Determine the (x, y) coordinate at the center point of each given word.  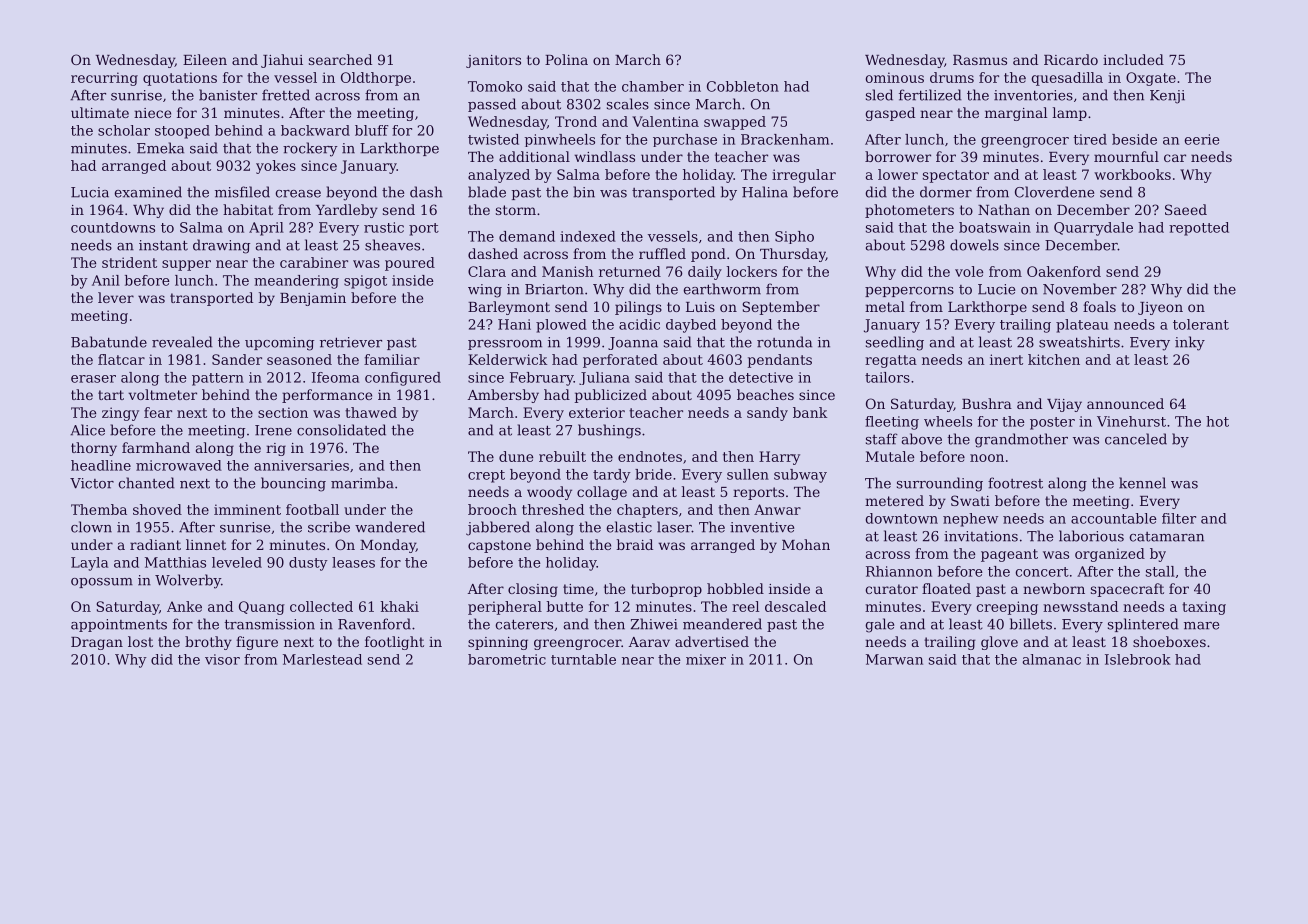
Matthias (175, 562)
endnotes (650, 456)
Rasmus (980, 60)
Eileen (205, 59)
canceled (1136, 439)
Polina (566, 59)
